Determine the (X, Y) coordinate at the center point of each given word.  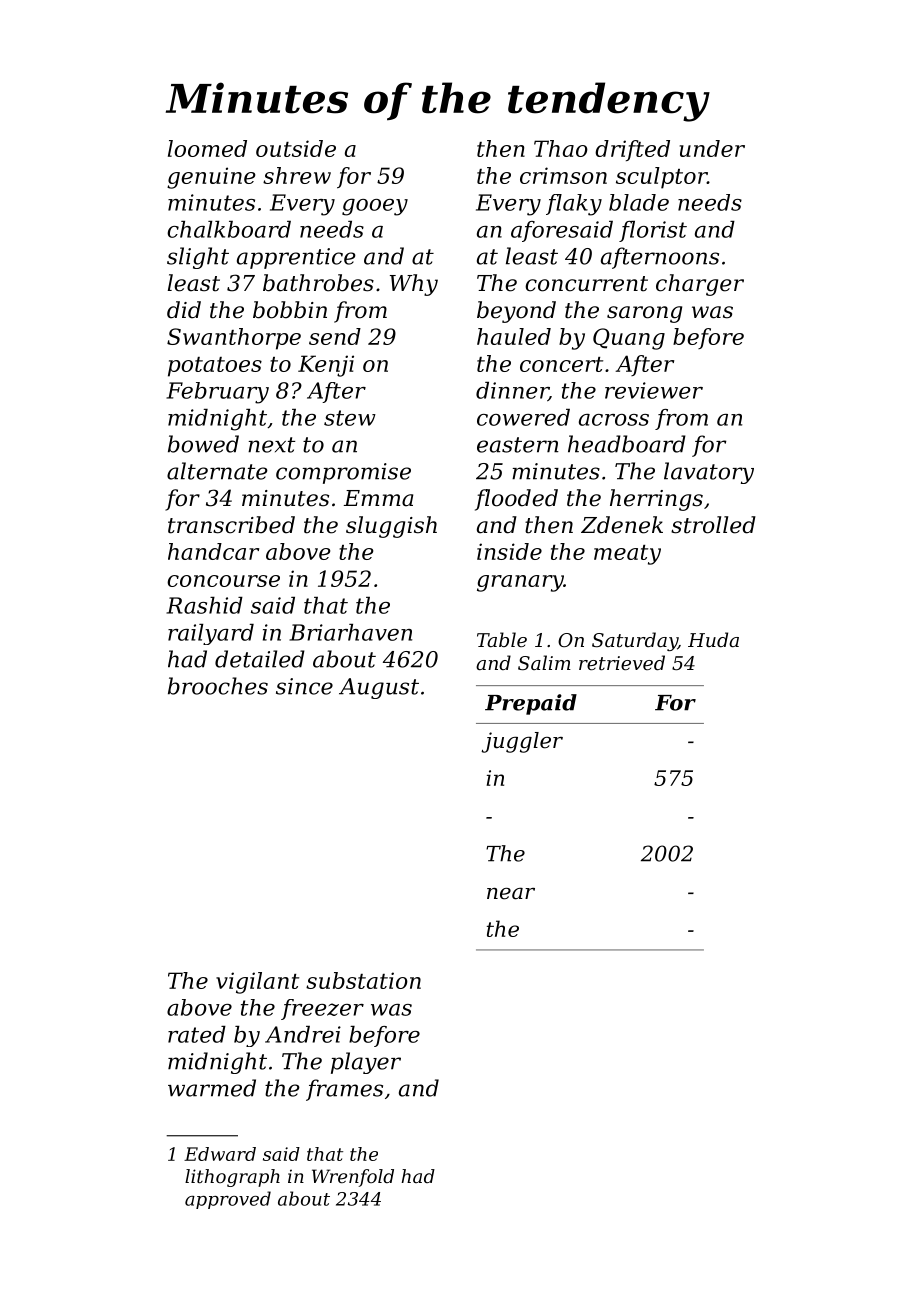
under (712, 148)
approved (228, 1200)
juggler (522, 742)
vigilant (257, 983)
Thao (561, 148)
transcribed (231, 525)
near (511, 893)
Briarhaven (350, 632)
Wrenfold (353, 1178)
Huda (713, 639)
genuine (211, 178)
